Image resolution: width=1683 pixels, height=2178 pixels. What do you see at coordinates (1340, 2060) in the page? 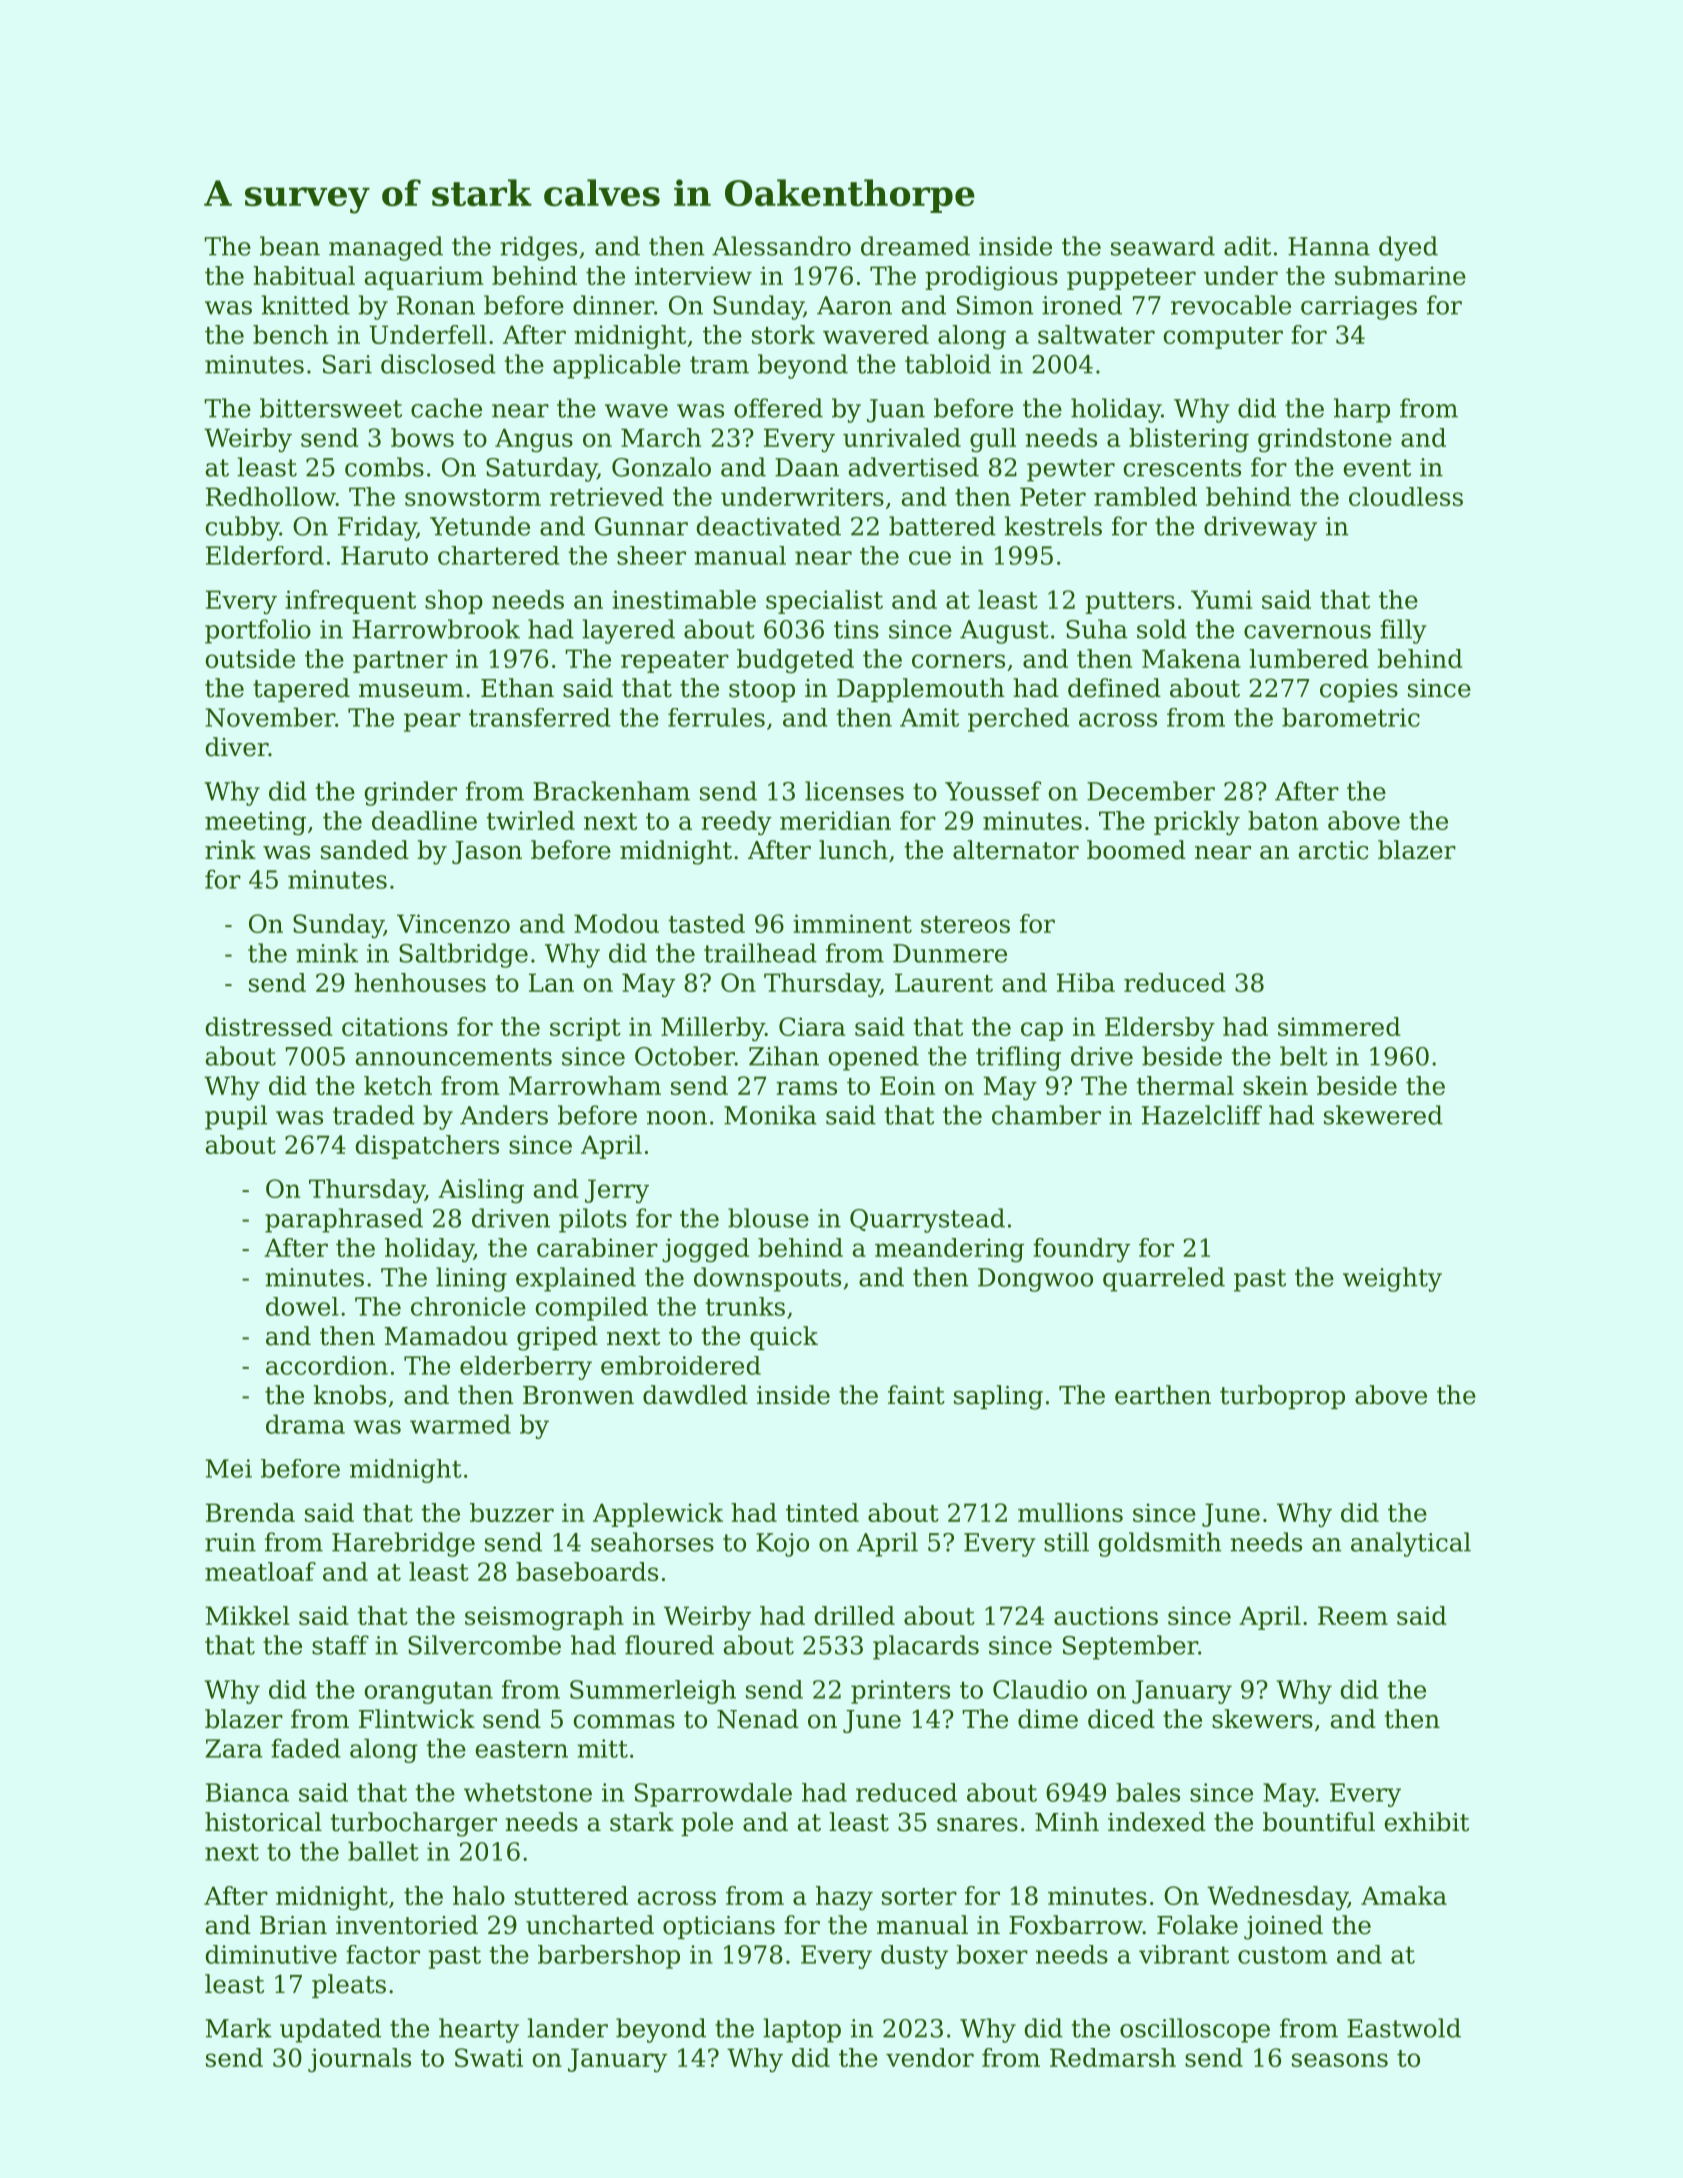
I see `seasons` at bounding box center [1340, 2060].
